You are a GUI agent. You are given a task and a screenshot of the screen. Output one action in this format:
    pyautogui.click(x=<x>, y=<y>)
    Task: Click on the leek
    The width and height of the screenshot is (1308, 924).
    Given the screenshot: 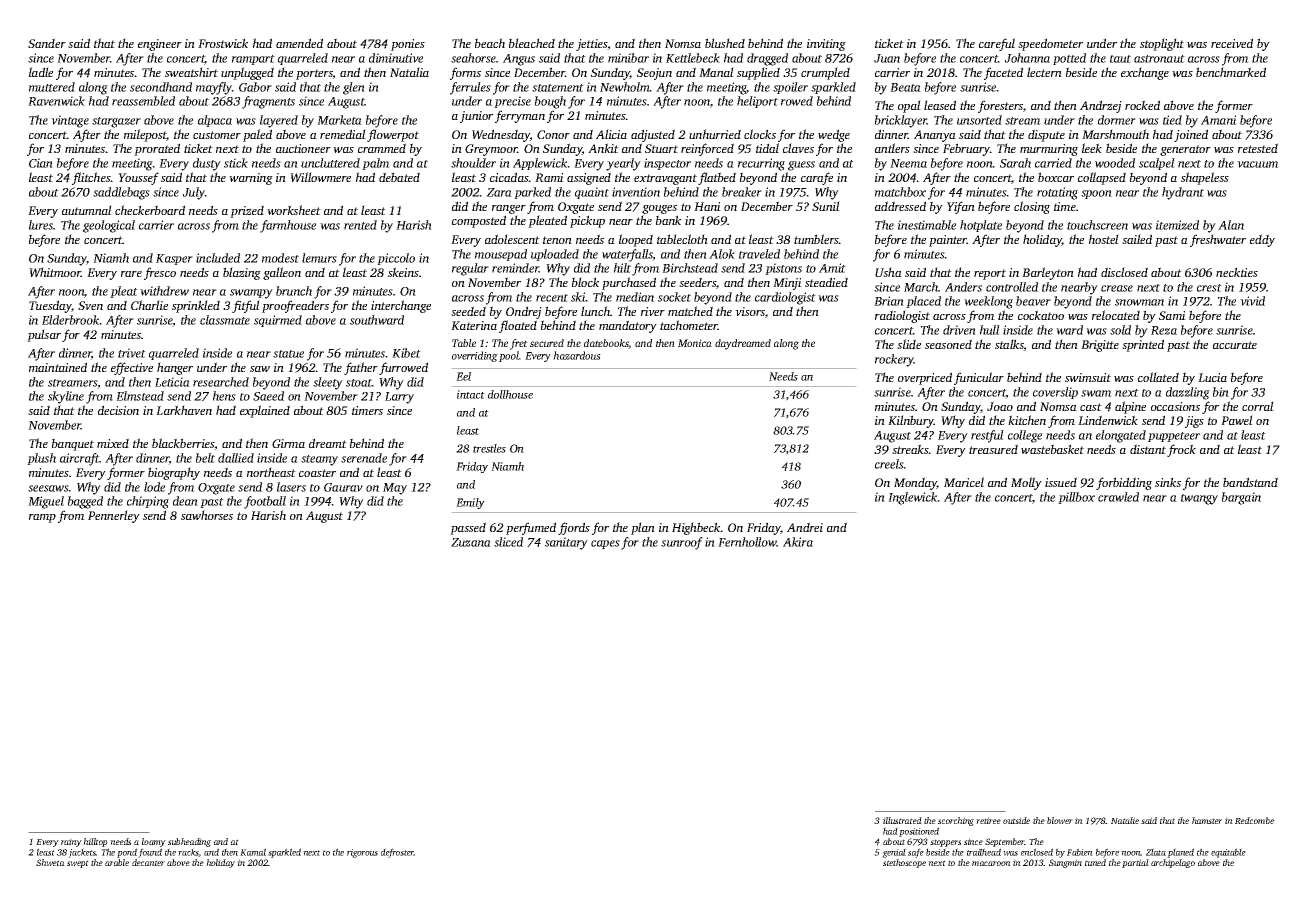 What is the action you would take?
    pyautogui.click(x=1092, y=148)
